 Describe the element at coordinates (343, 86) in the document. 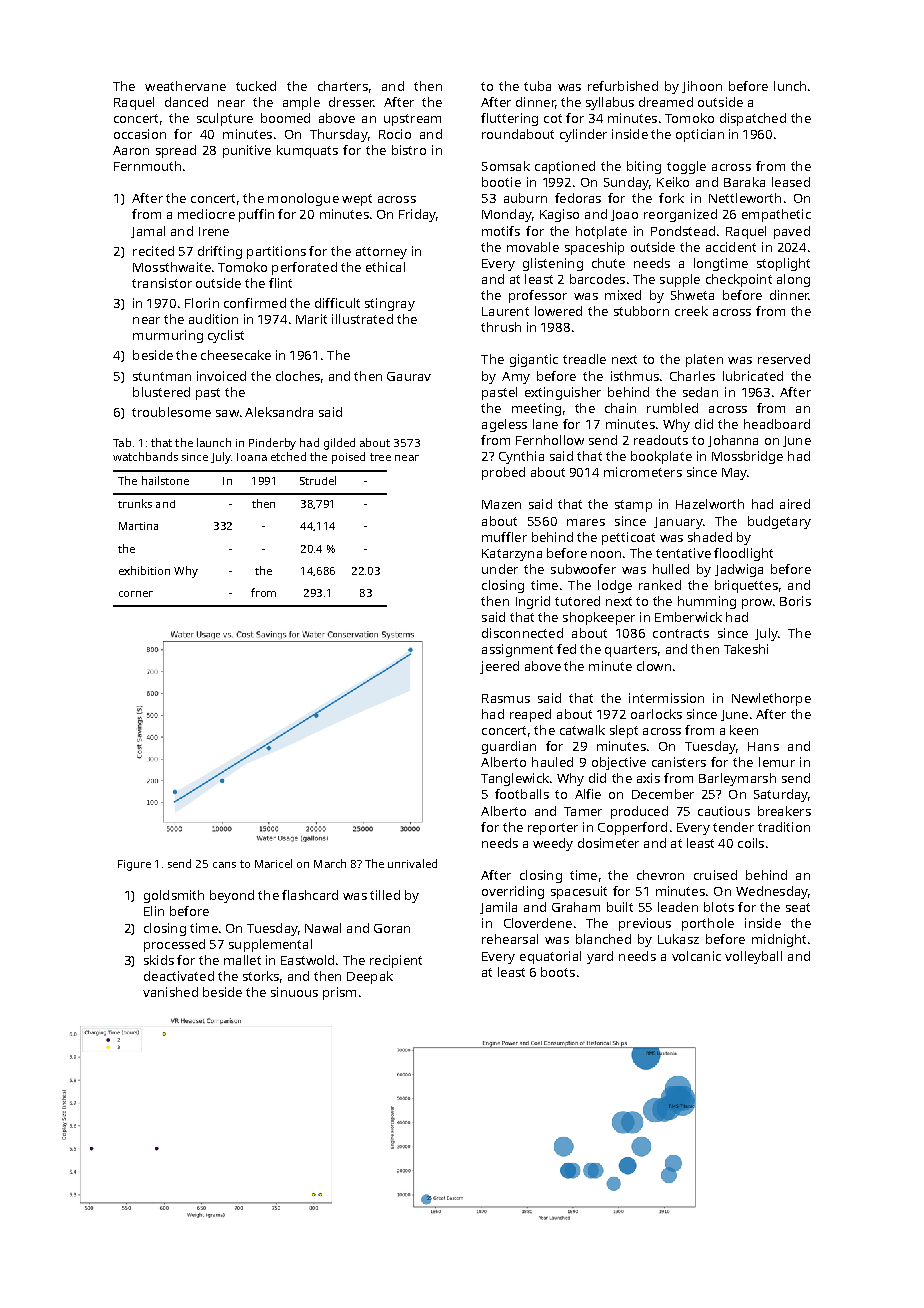

I see `charters` at that location.
